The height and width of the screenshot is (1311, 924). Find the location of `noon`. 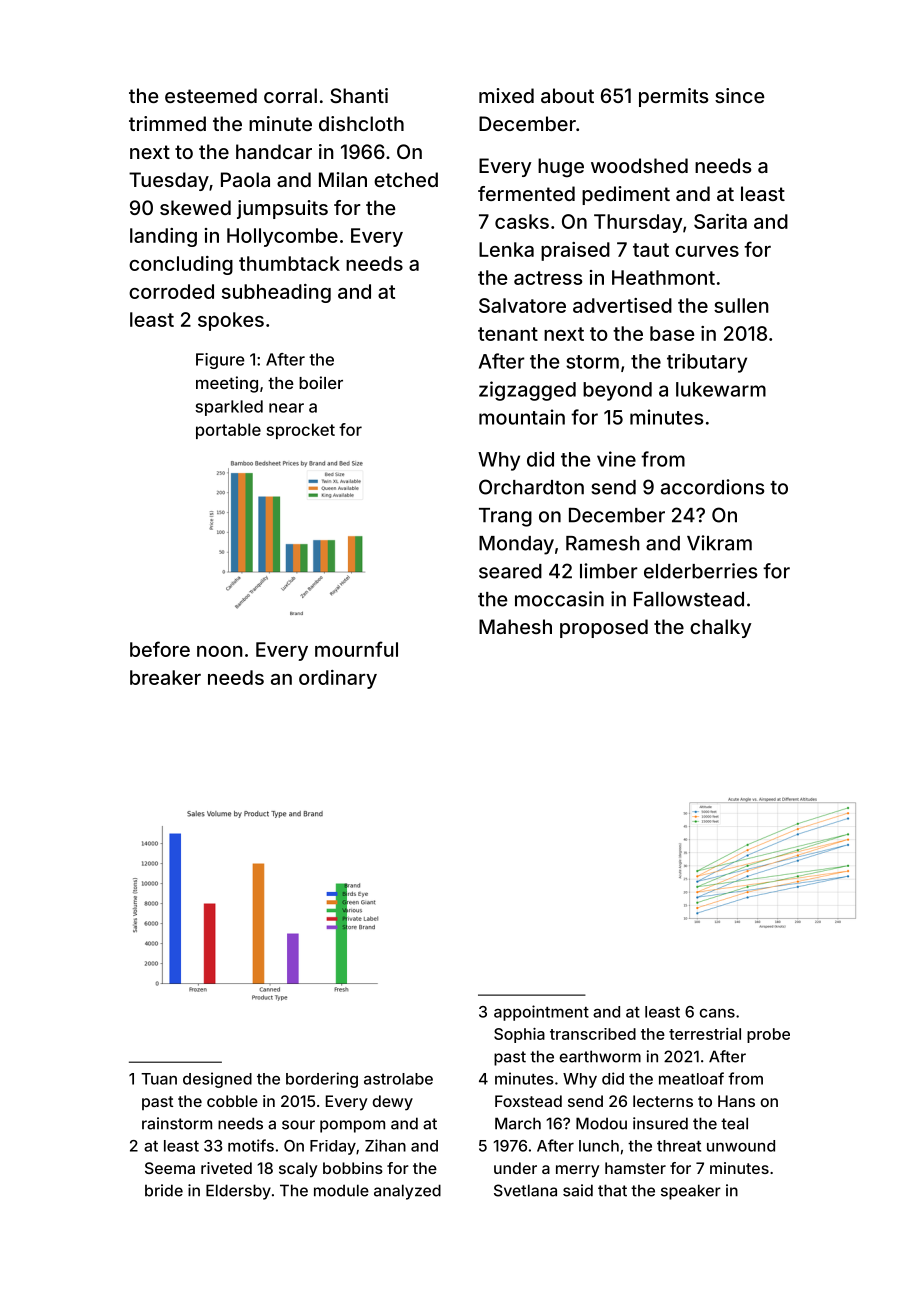

noon is located at coordinates (220, 651).
